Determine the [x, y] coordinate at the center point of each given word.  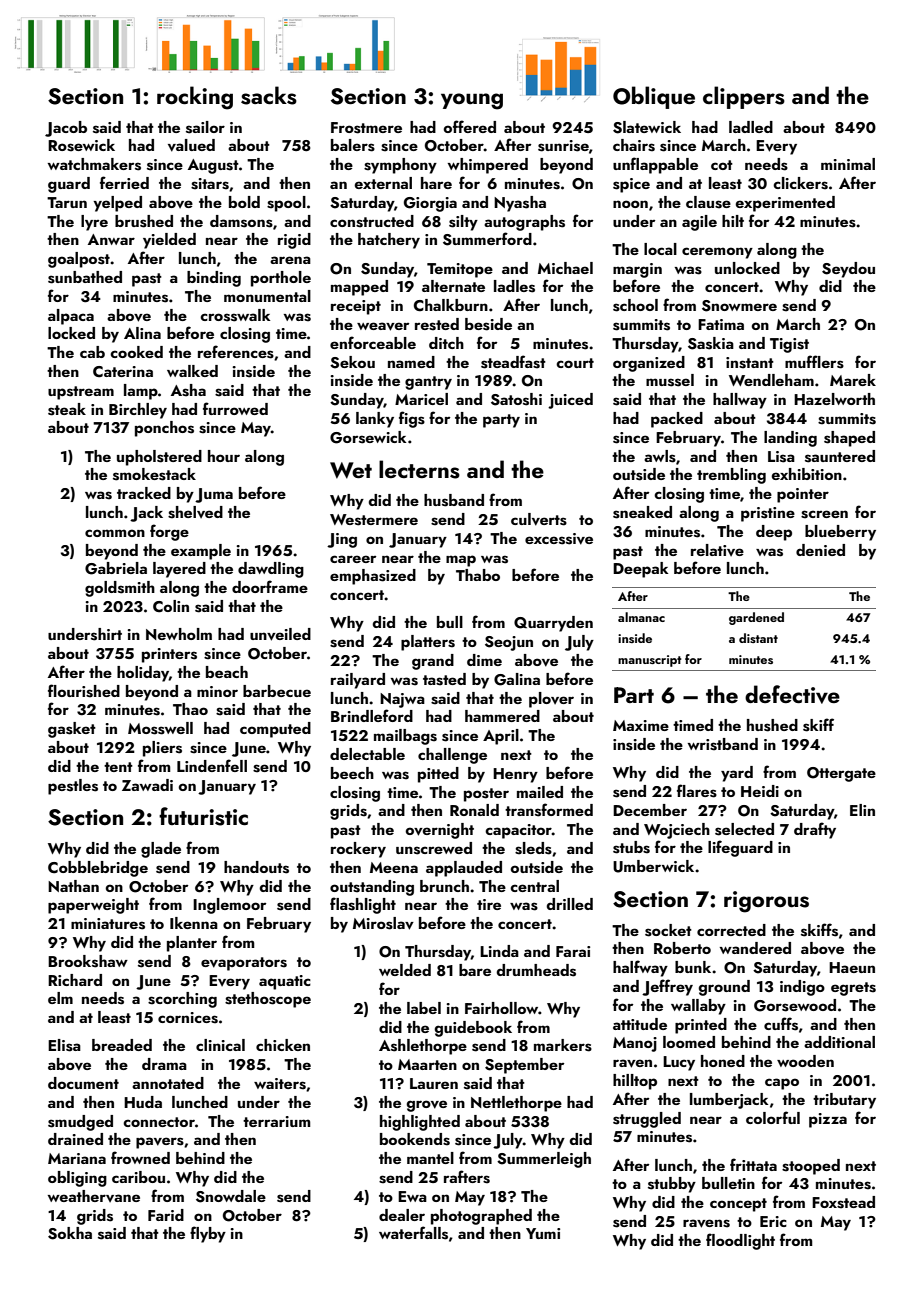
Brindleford [372, 715]
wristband [723, 744]
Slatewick [647, 127]
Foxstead [843, 1202]
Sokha [70, 1233]
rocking [195, 98]
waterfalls [413, 1233]
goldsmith [120, 589]
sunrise [563, 146]
